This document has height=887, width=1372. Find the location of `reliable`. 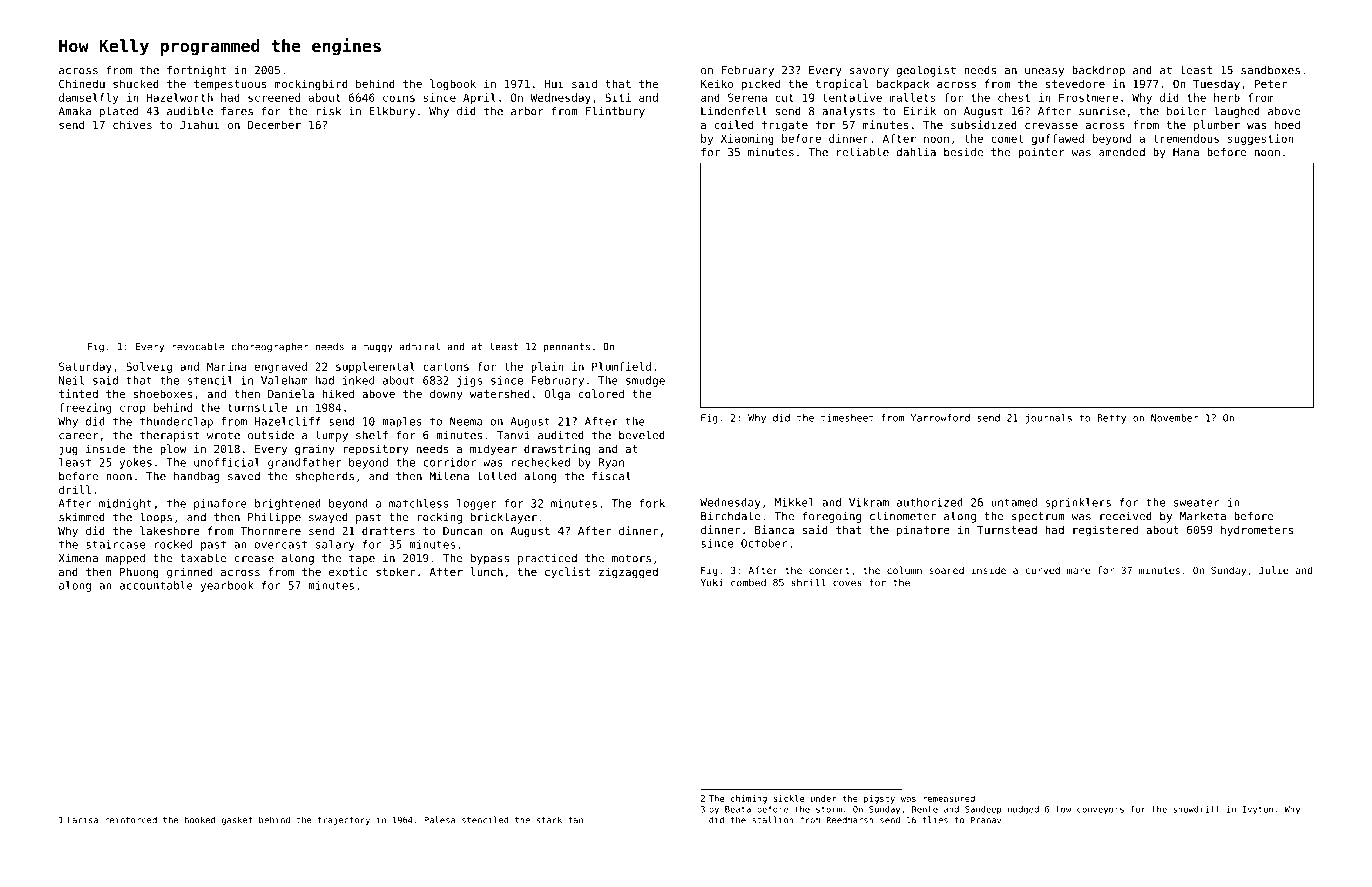

reliable is located at coordinates (863, 152).
